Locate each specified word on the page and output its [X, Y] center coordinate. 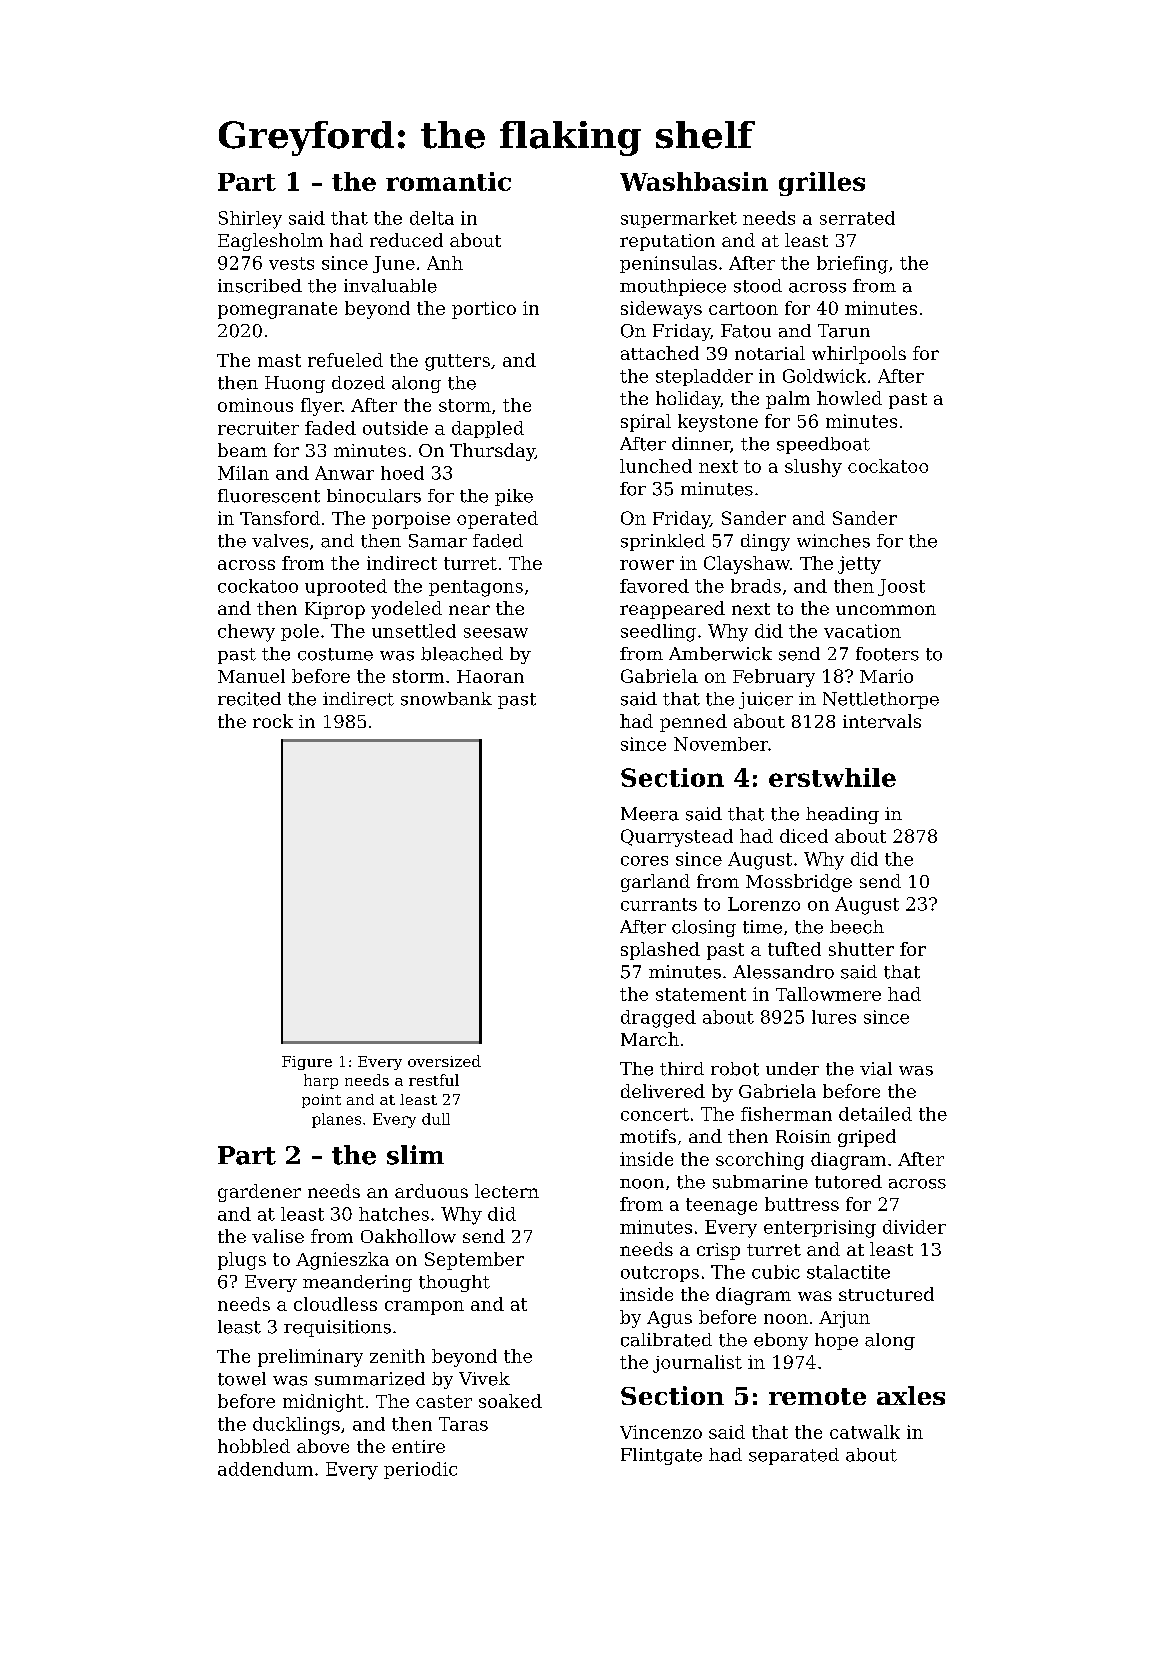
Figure [307, 1063]
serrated [857, 218]
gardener [259, 1193]
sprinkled [663, 542]
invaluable [390, 286]
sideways [661, 310]
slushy [813, 468]
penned [693, 723]
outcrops [660, 1274]
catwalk [865, 1432]
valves [280, 541]
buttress [802, 1204]
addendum [265, 1469]
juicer [766, 700]
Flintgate [661, 1456]
